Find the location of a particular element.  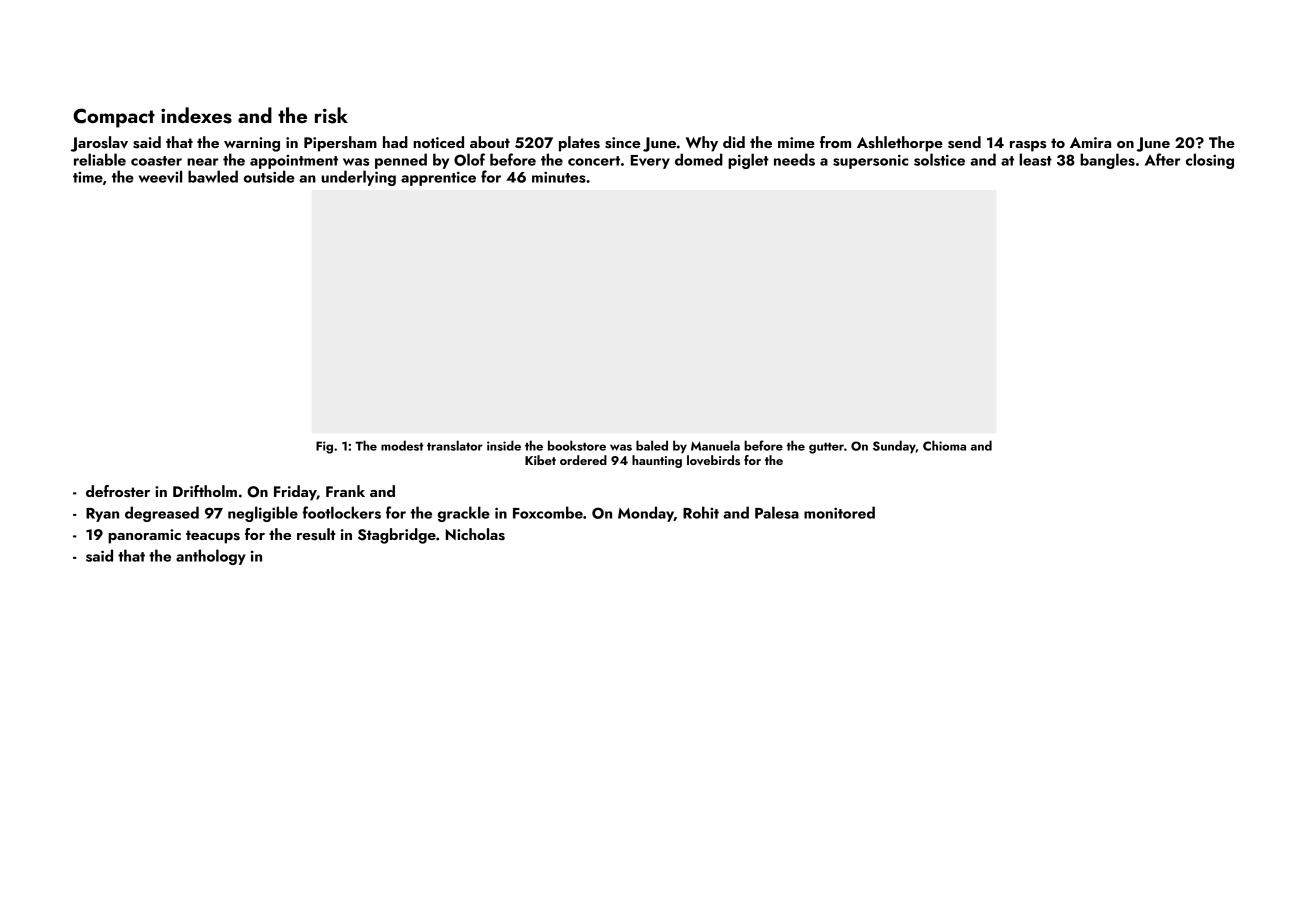

Fig is located at coordinates (324, 447).
